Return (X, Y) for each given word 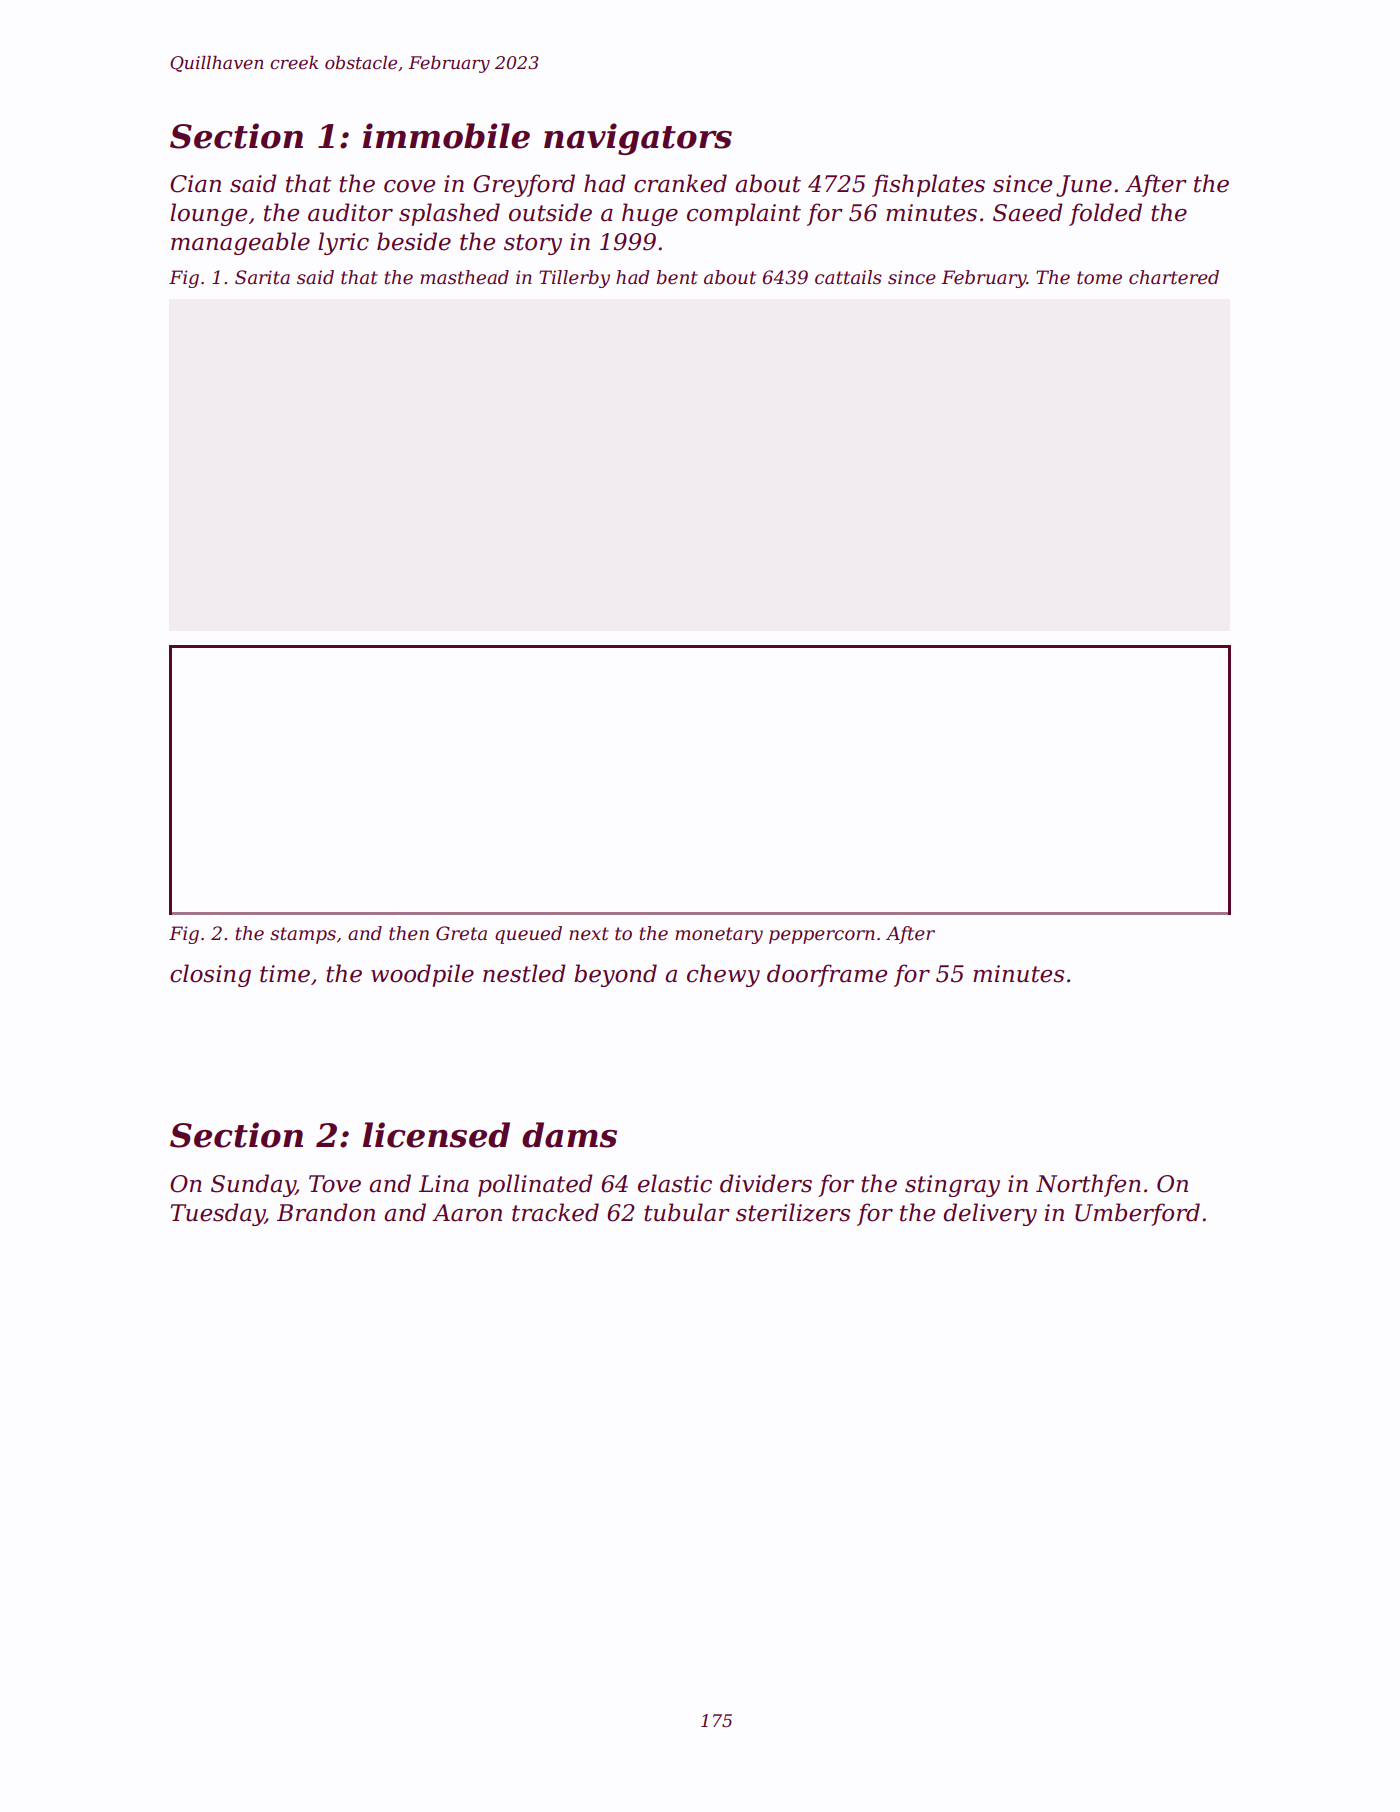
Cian (195, 184)
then (409, 933)
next (589, 934)
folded (1105, 214)
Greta (461, 933)
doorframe (827, 975)
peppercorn (822, 937)
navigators (638, 139)
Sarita (262, 277)
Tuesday (218, 1214)
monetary (719, 935)
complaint (744, 214)
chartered (1174, 277)
